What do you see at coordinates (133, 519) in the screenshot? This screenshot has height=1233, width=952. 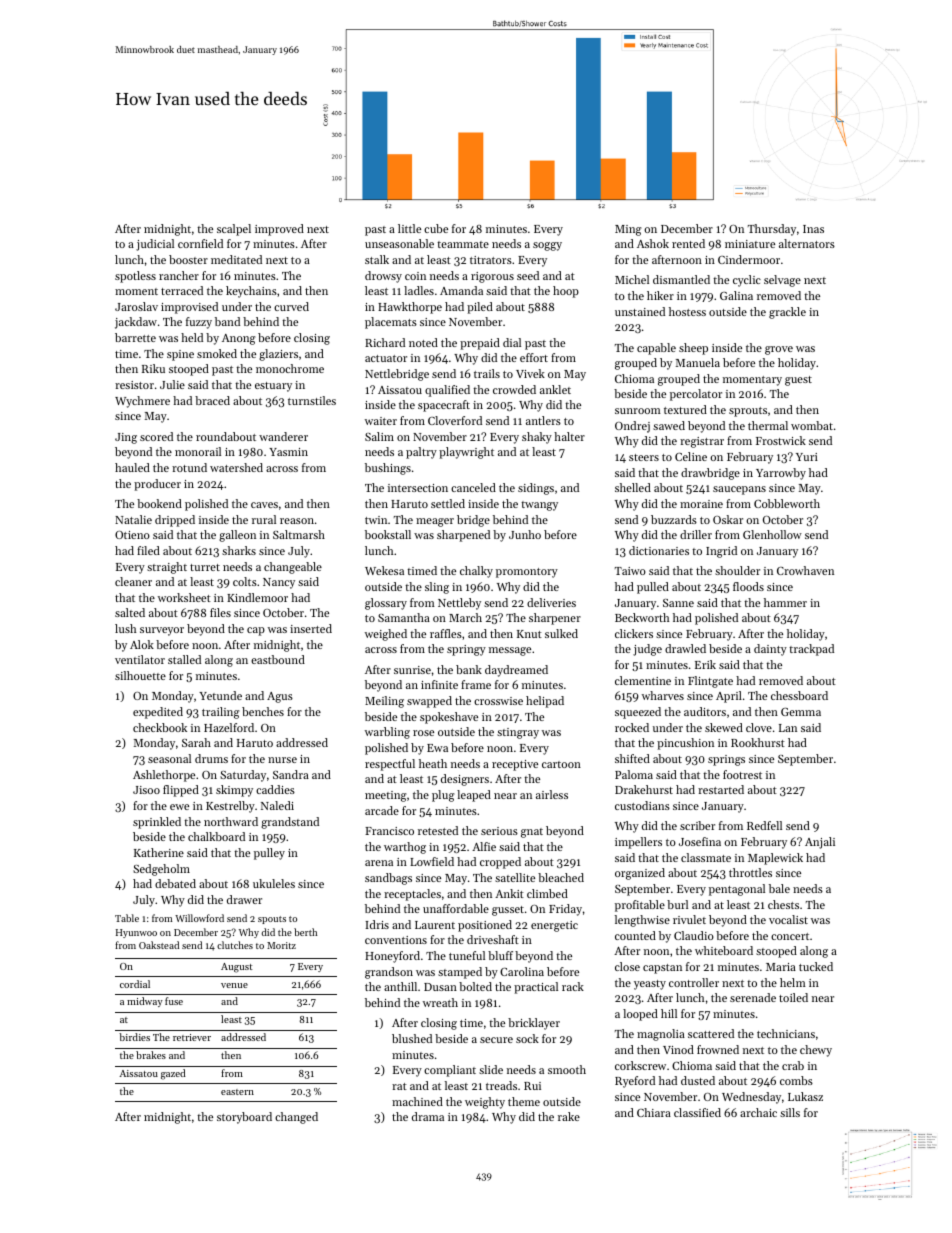 I see `Natalie` at bounding box center [133, 519].
